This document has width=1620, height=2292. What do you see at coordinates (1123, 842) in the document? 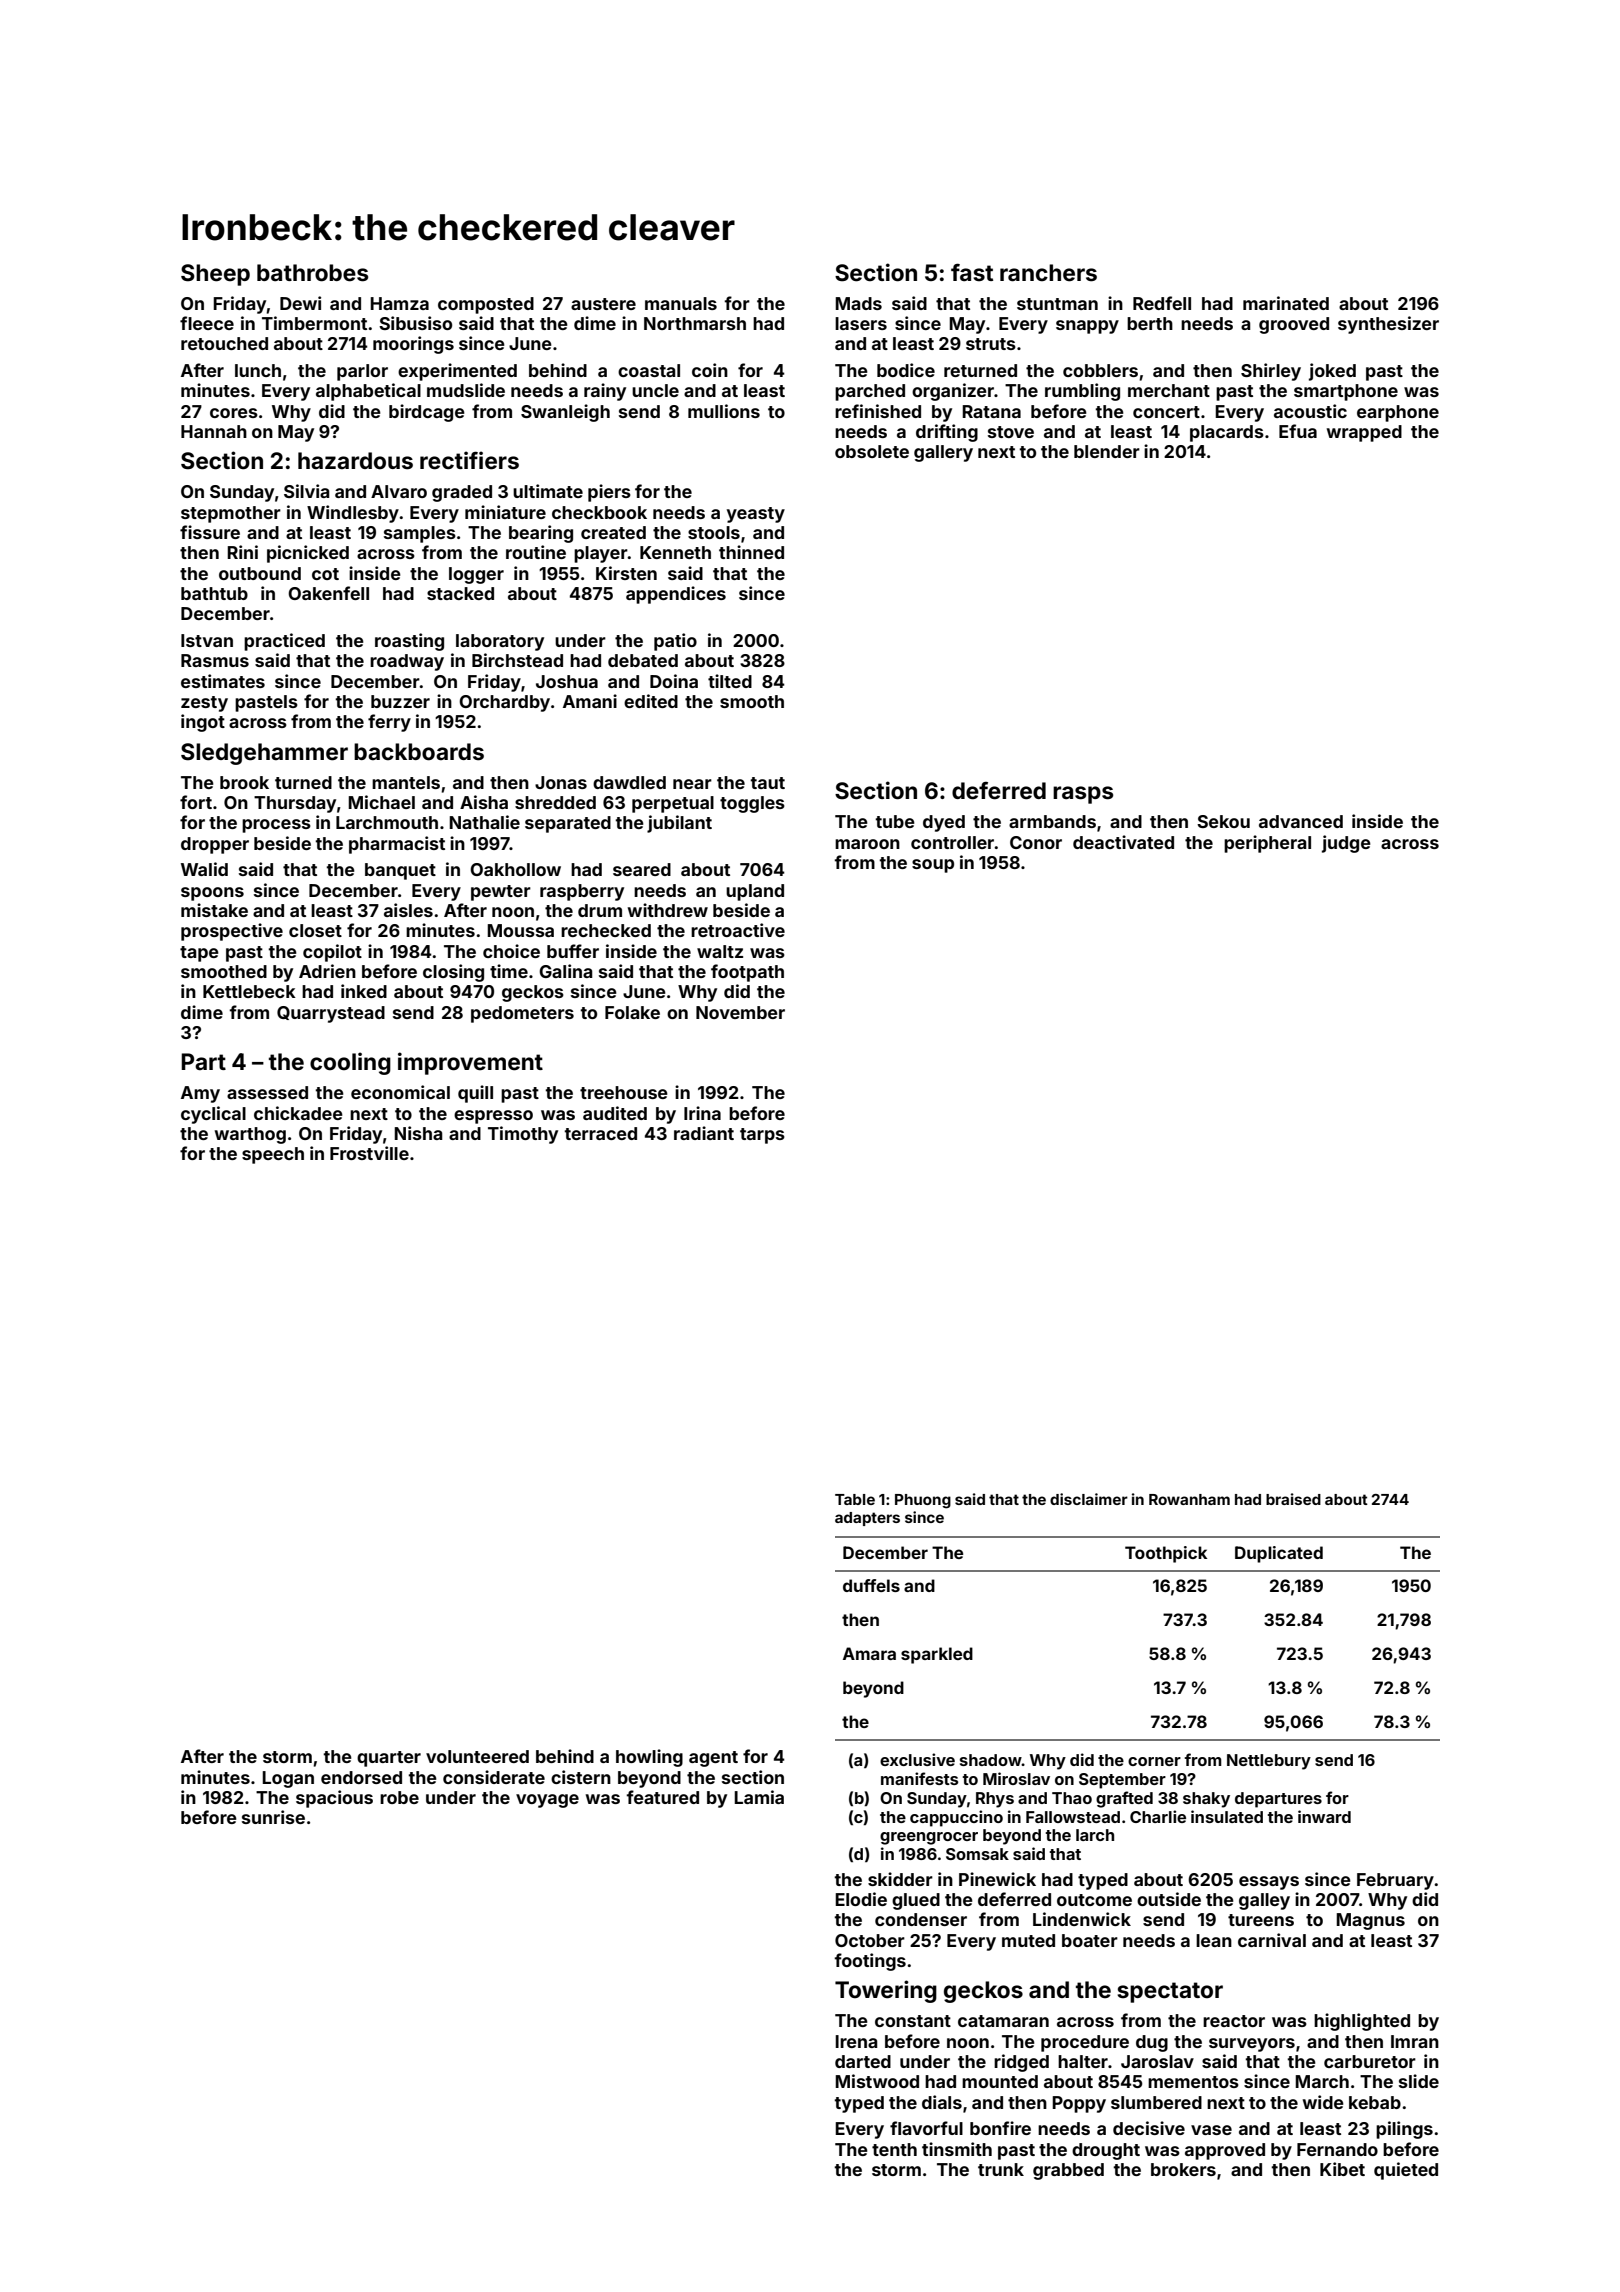
I see `deactivated` at bounding box center [1123, 842].
